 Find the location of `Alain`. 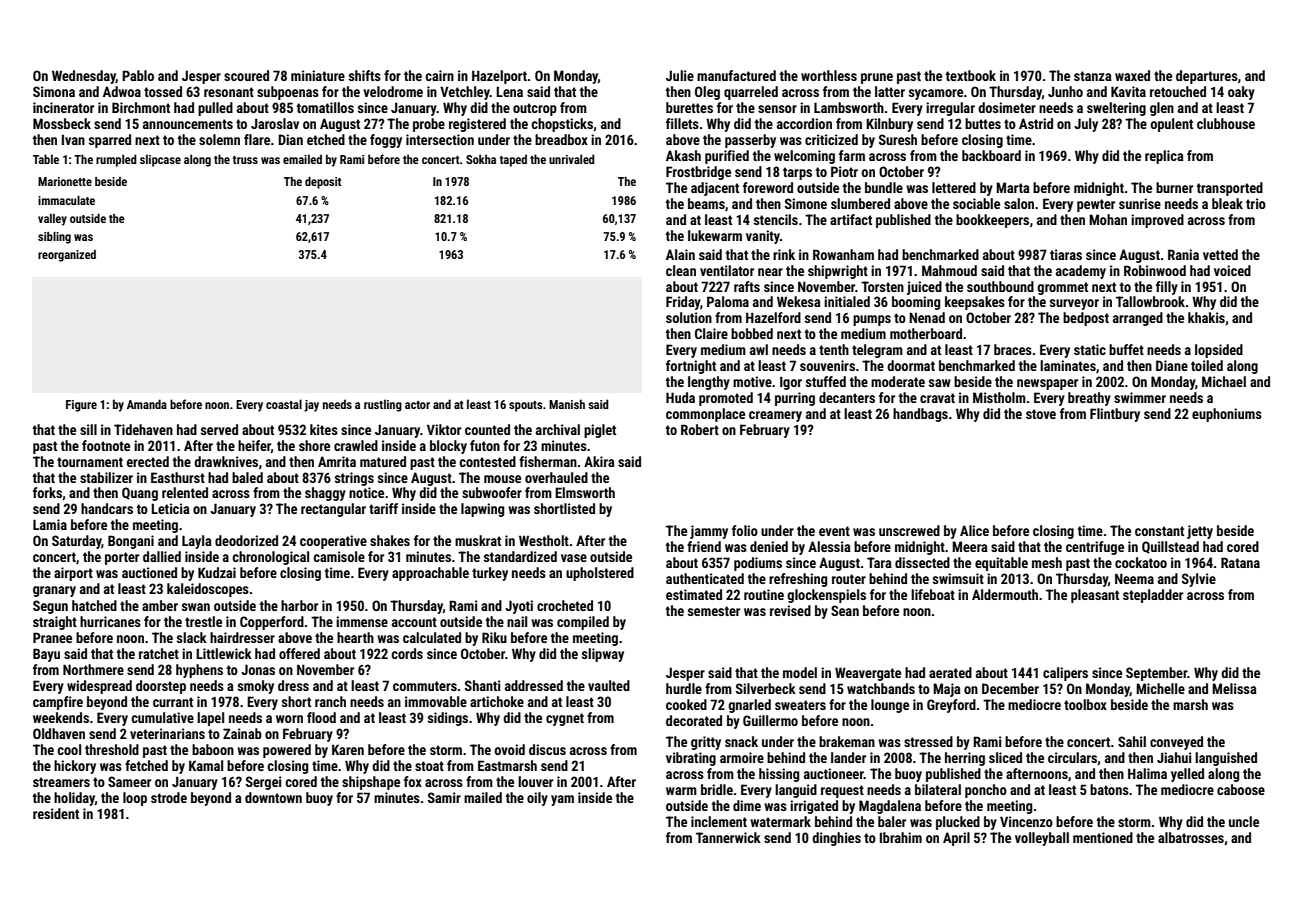

Alain is located at coordinates (680, 254).
